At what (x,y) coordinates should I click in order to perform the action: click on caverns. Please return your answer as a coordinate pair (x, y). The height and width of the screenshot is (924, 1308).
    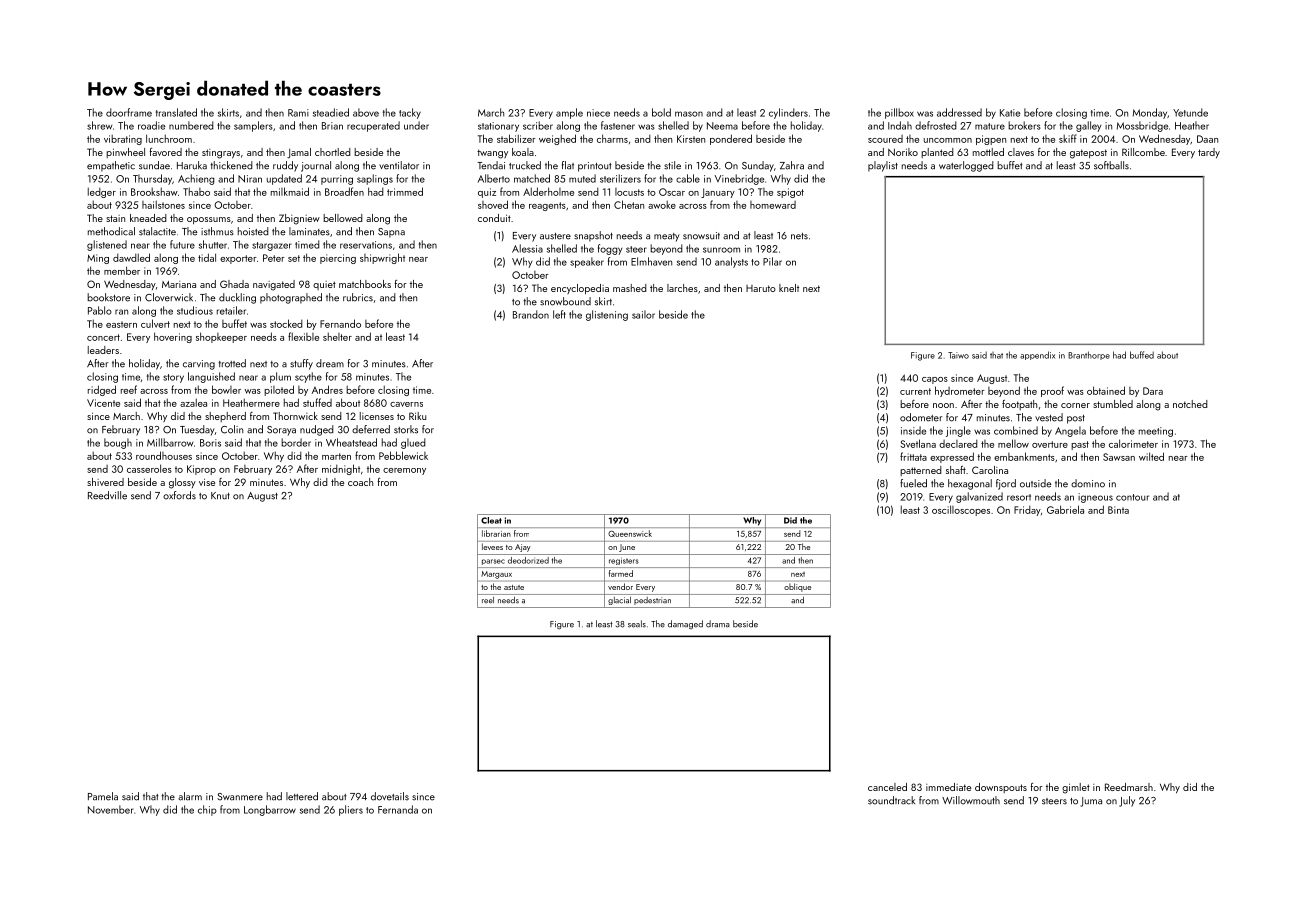
    Looking at the image, I should click on (406, 404).
